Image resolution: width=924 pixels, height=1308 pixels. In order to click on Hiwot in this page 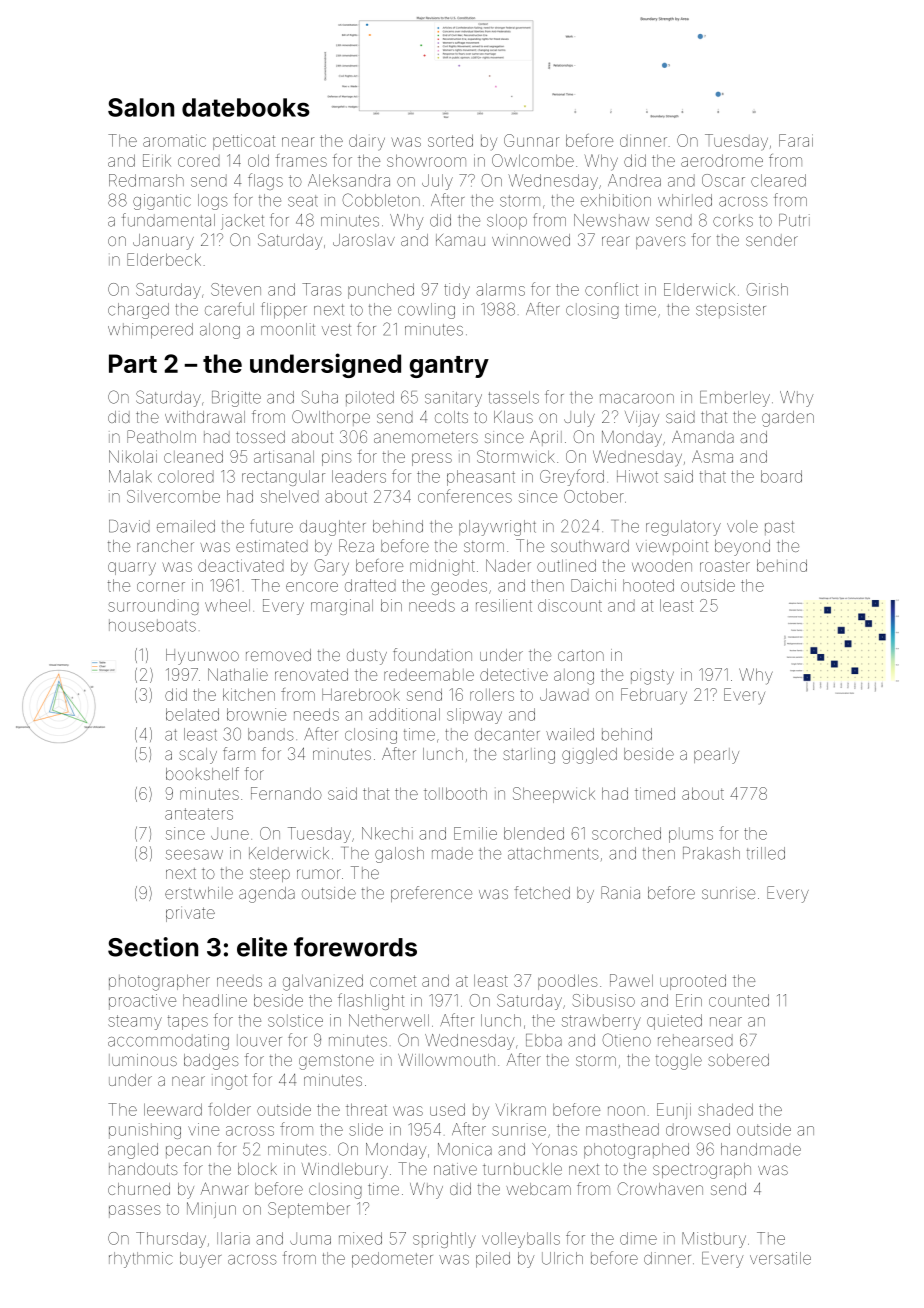, I will do `click(637, 476)`.
